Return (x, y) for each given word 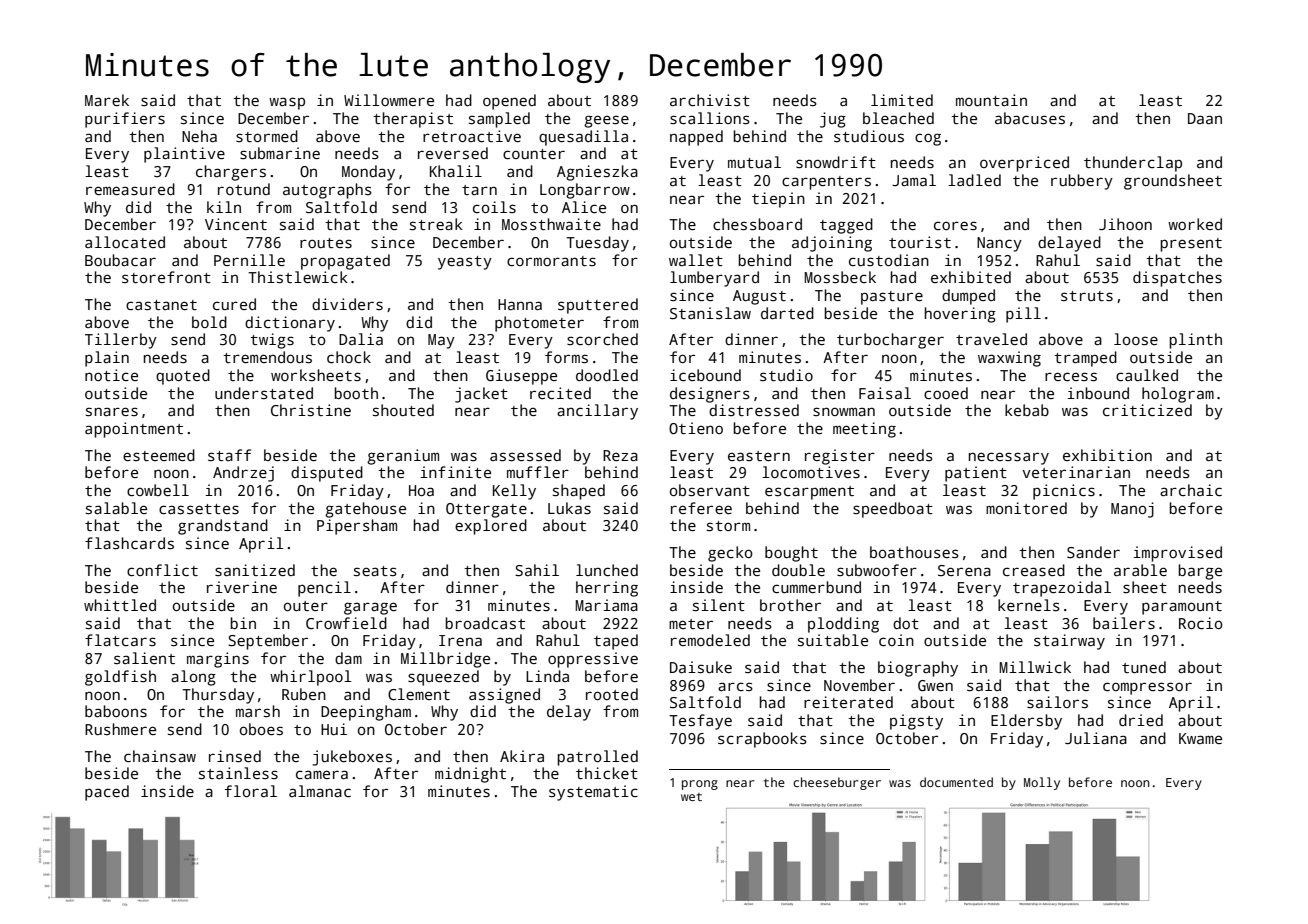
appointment (134, 430)
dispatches (1177, 279)
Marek (107, 100)
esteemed (159, 455)
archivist (710, 100)
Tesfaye (700, 722)
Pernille (249, 260)
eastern (759, 456)
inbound (1098, 393)
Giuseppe (521, 377)
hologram (1178, 395)
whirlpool (311, 678)
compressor (1147, 688)
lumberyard (714, 279)
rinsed (235, 756)
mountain (991, 100)
